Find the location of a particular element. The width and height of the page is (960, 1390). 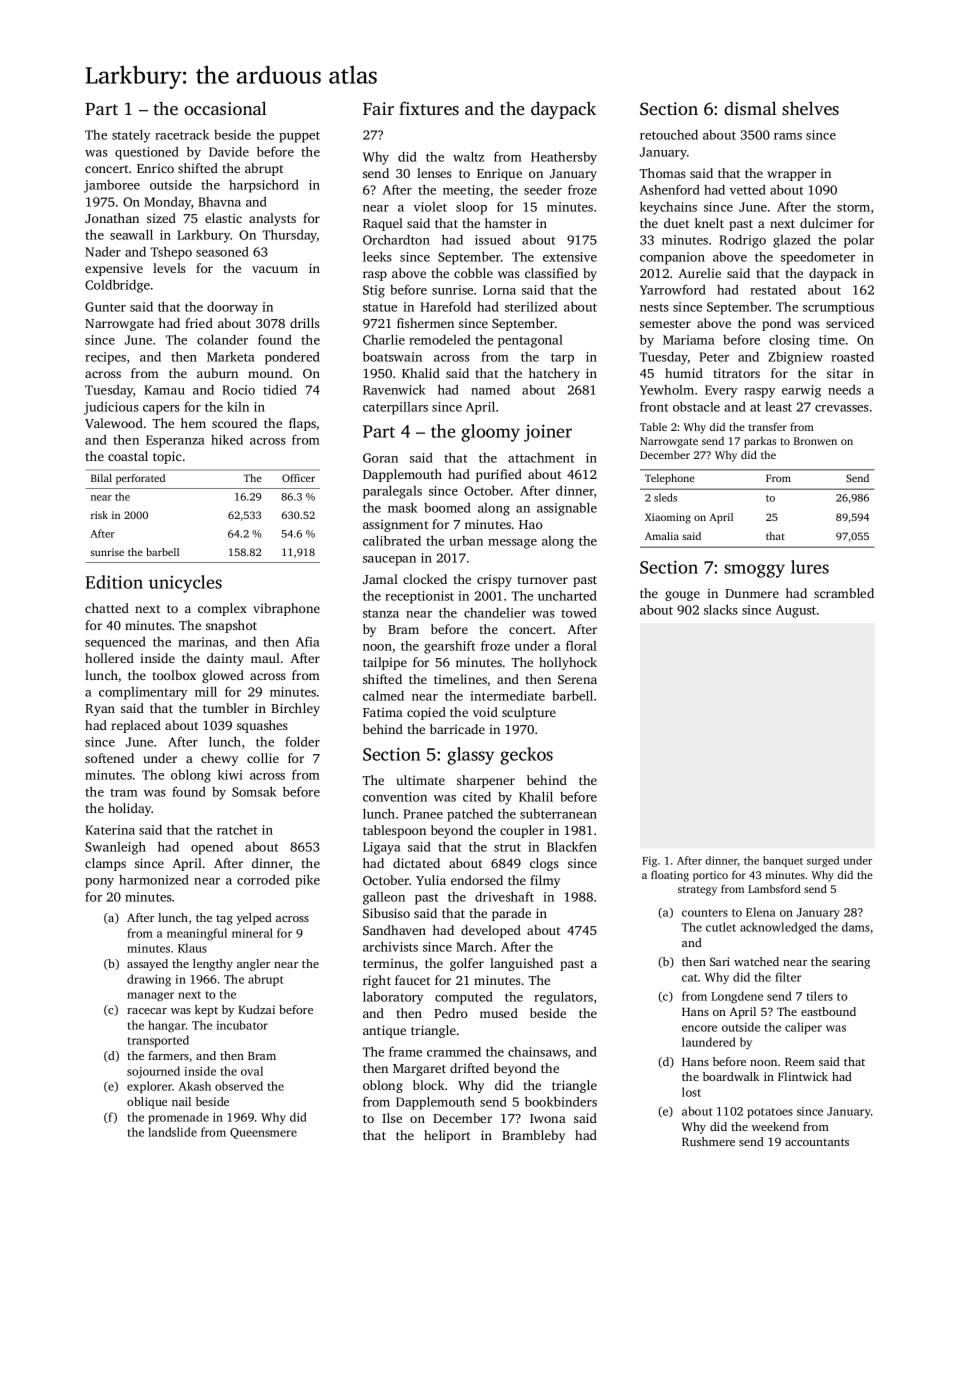

surged is located at coordinates (823, 861).
